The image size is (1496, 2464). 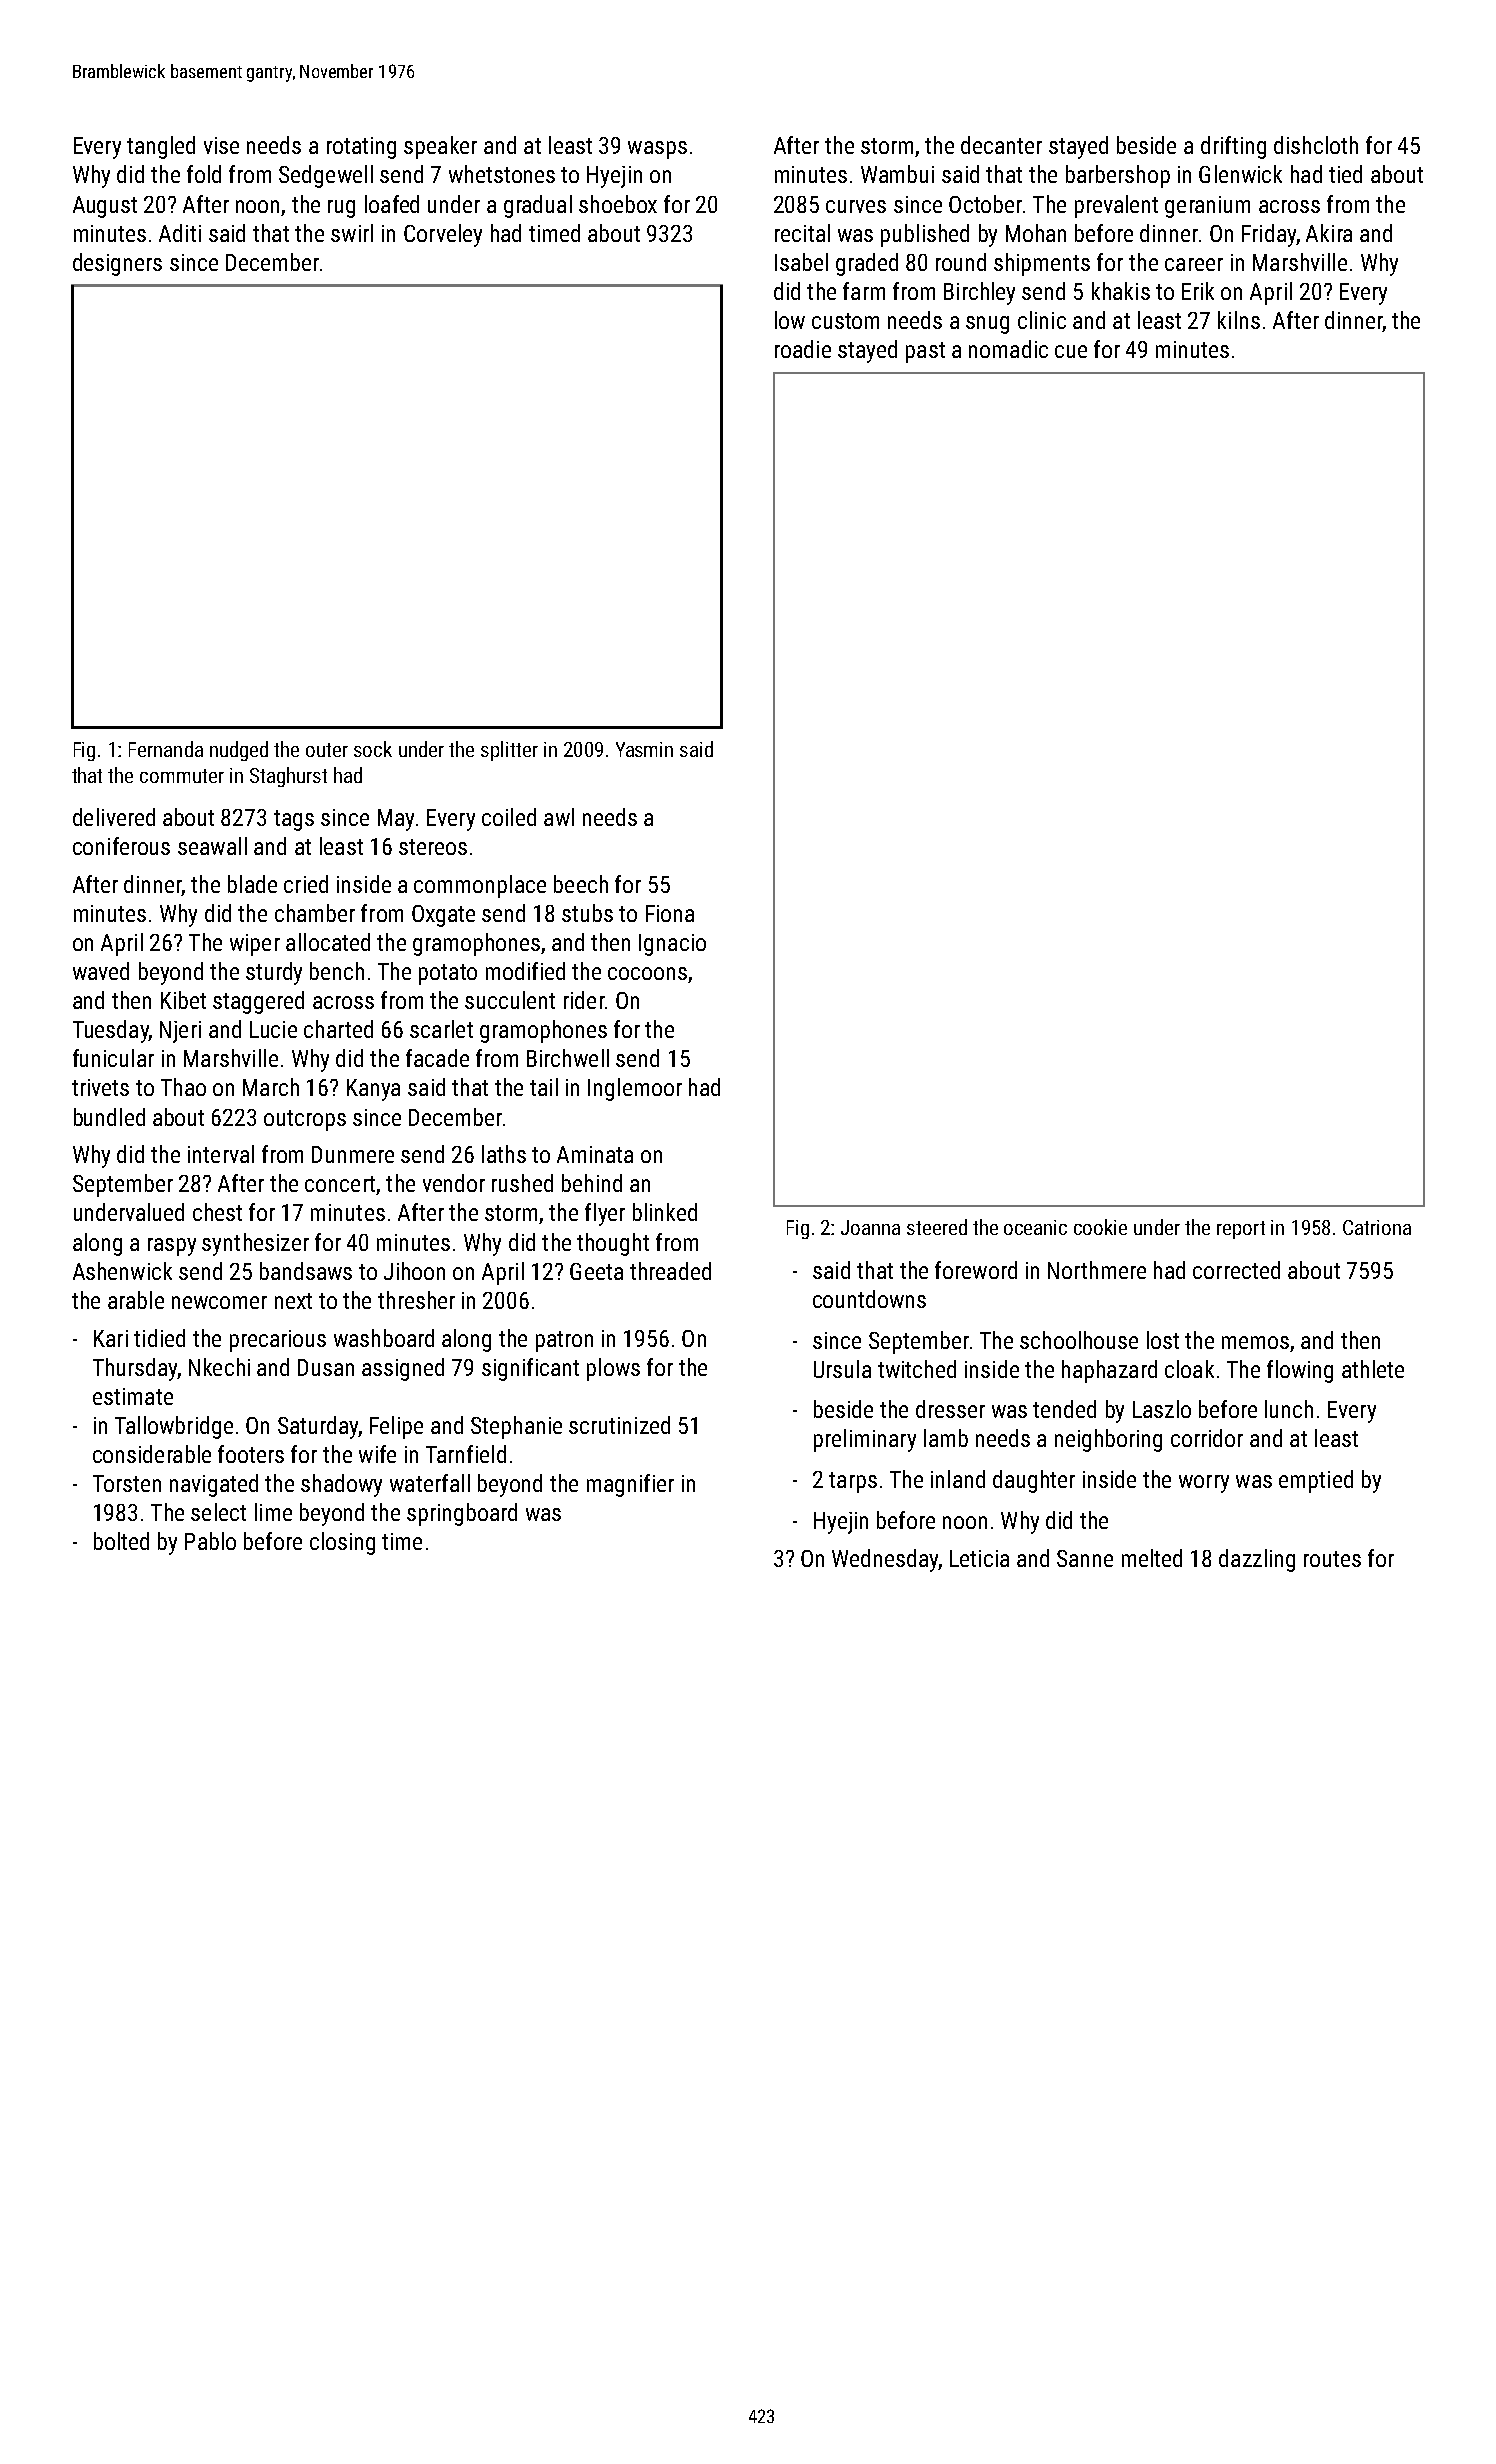 What do you see at coordinates (885, 1560) in the screenshot?
I see `Wednesday` at bounding box center [885, 1560].
